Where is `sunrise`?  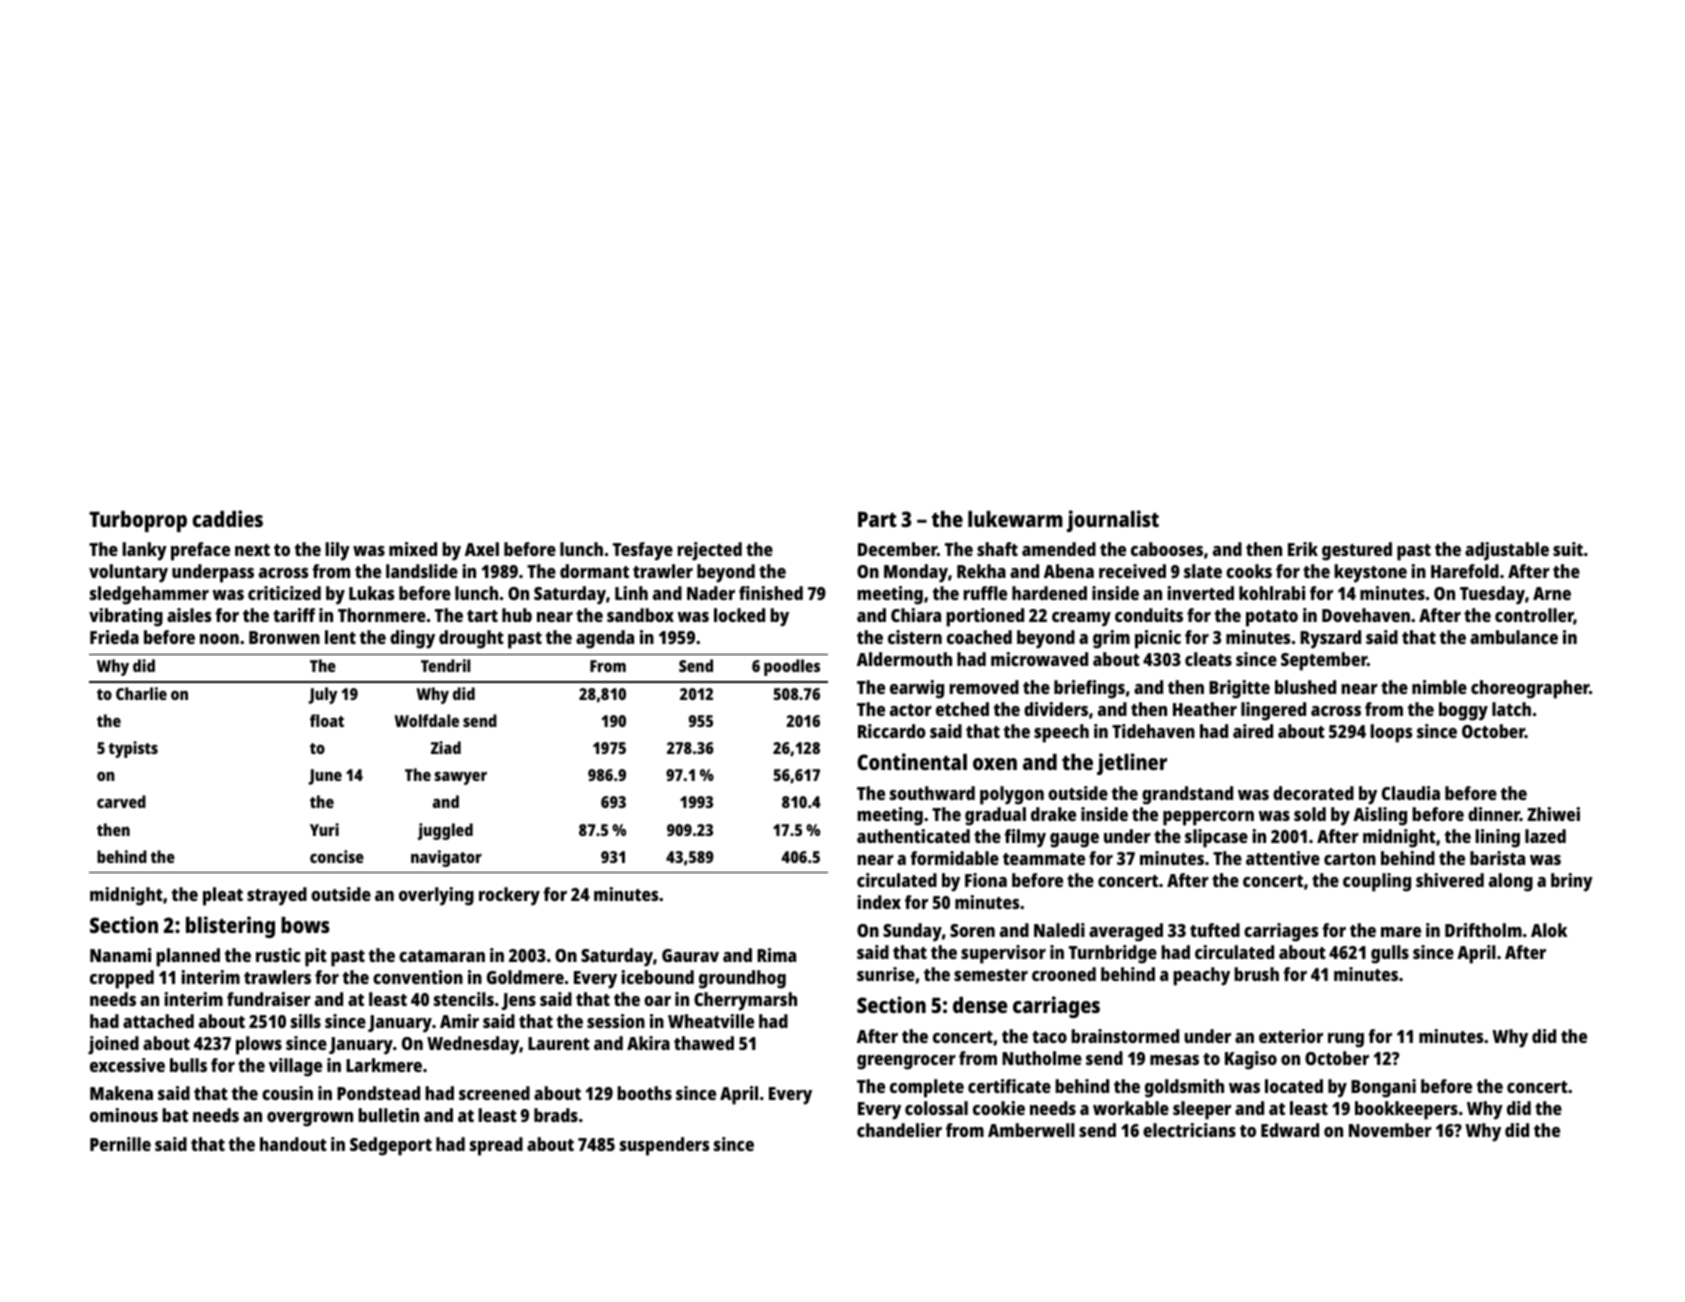 sunrise is located at coordinates (886, 974).
